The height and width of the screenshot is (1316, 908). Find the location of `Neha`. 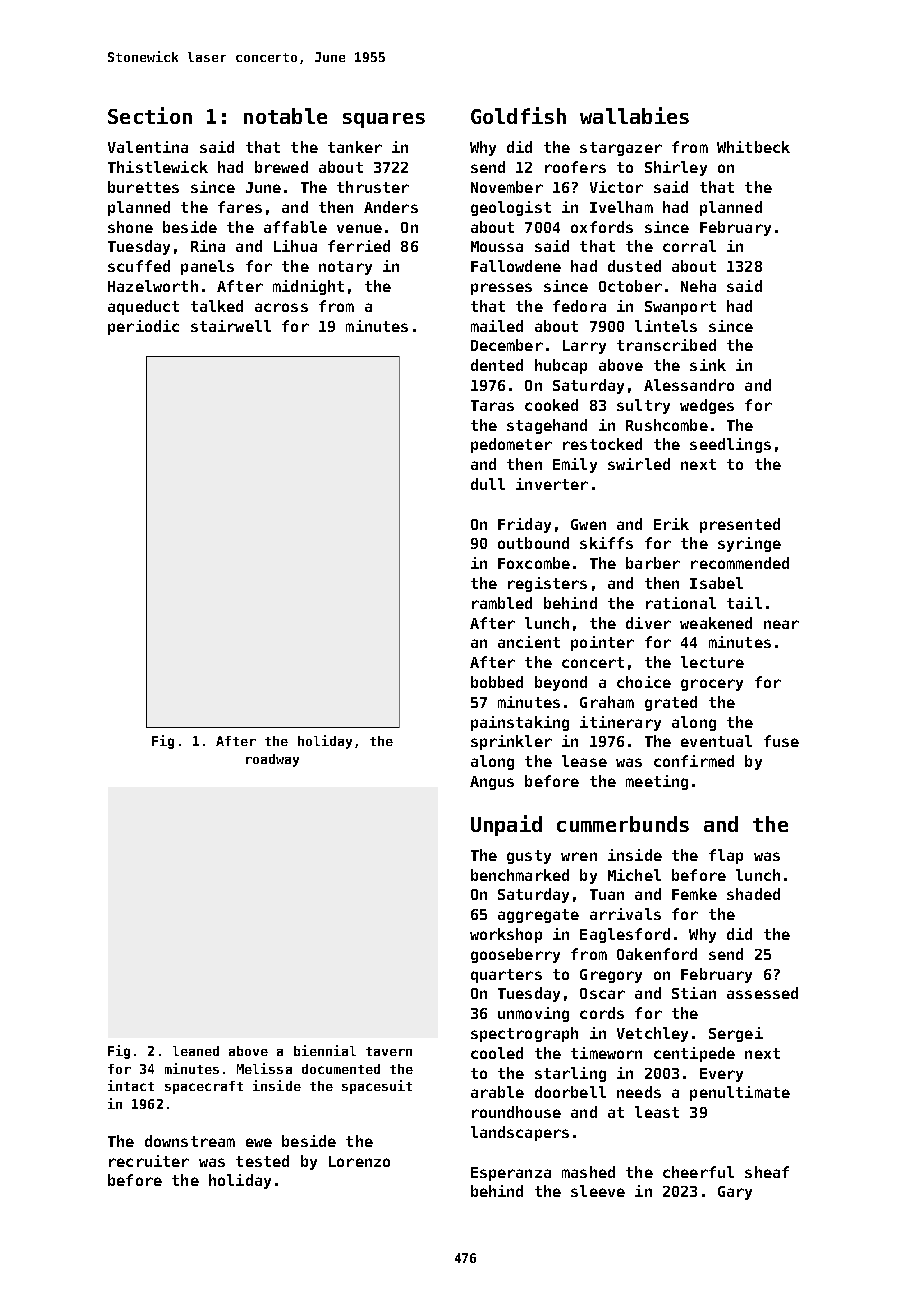

Neha is located at coordinates (698, 286).
